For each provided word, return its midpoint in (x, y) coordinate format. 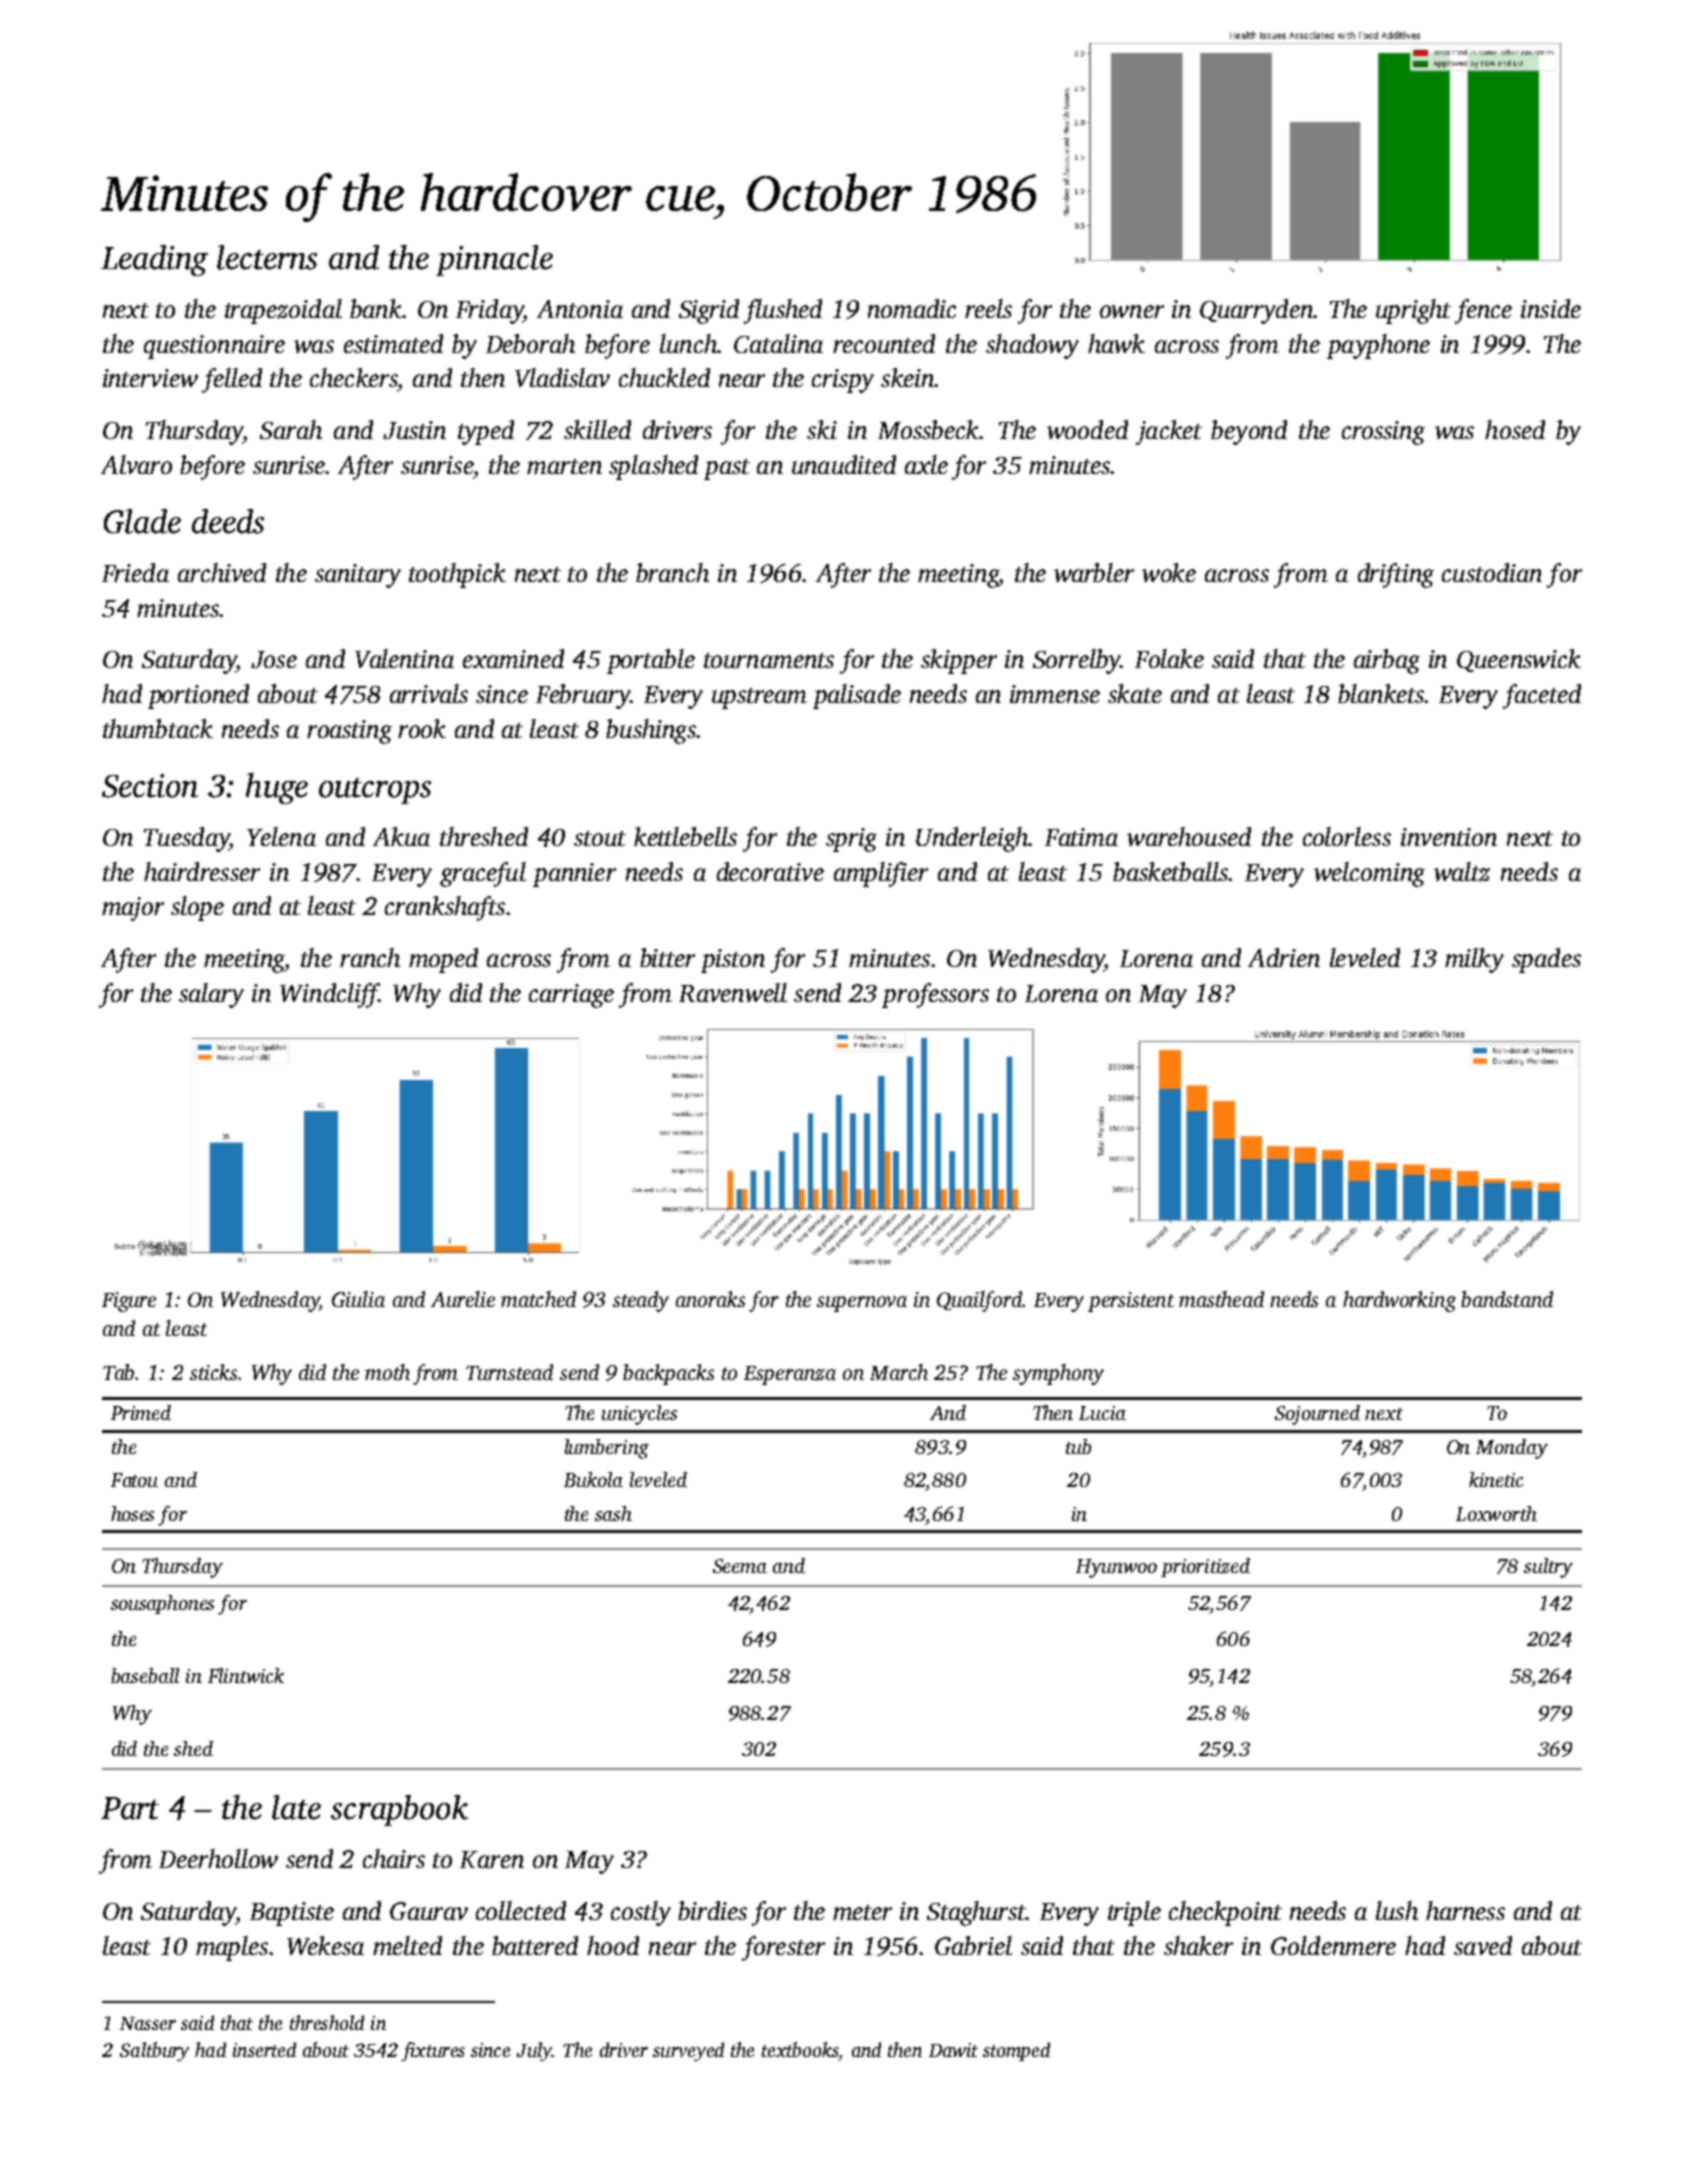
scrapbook (399, 1810)
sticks (213, 1372)
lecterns (267, 257)
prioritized (1205, 1567)
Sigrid (709, 311)
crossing (1383, 433)
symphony (1058, 1374)
